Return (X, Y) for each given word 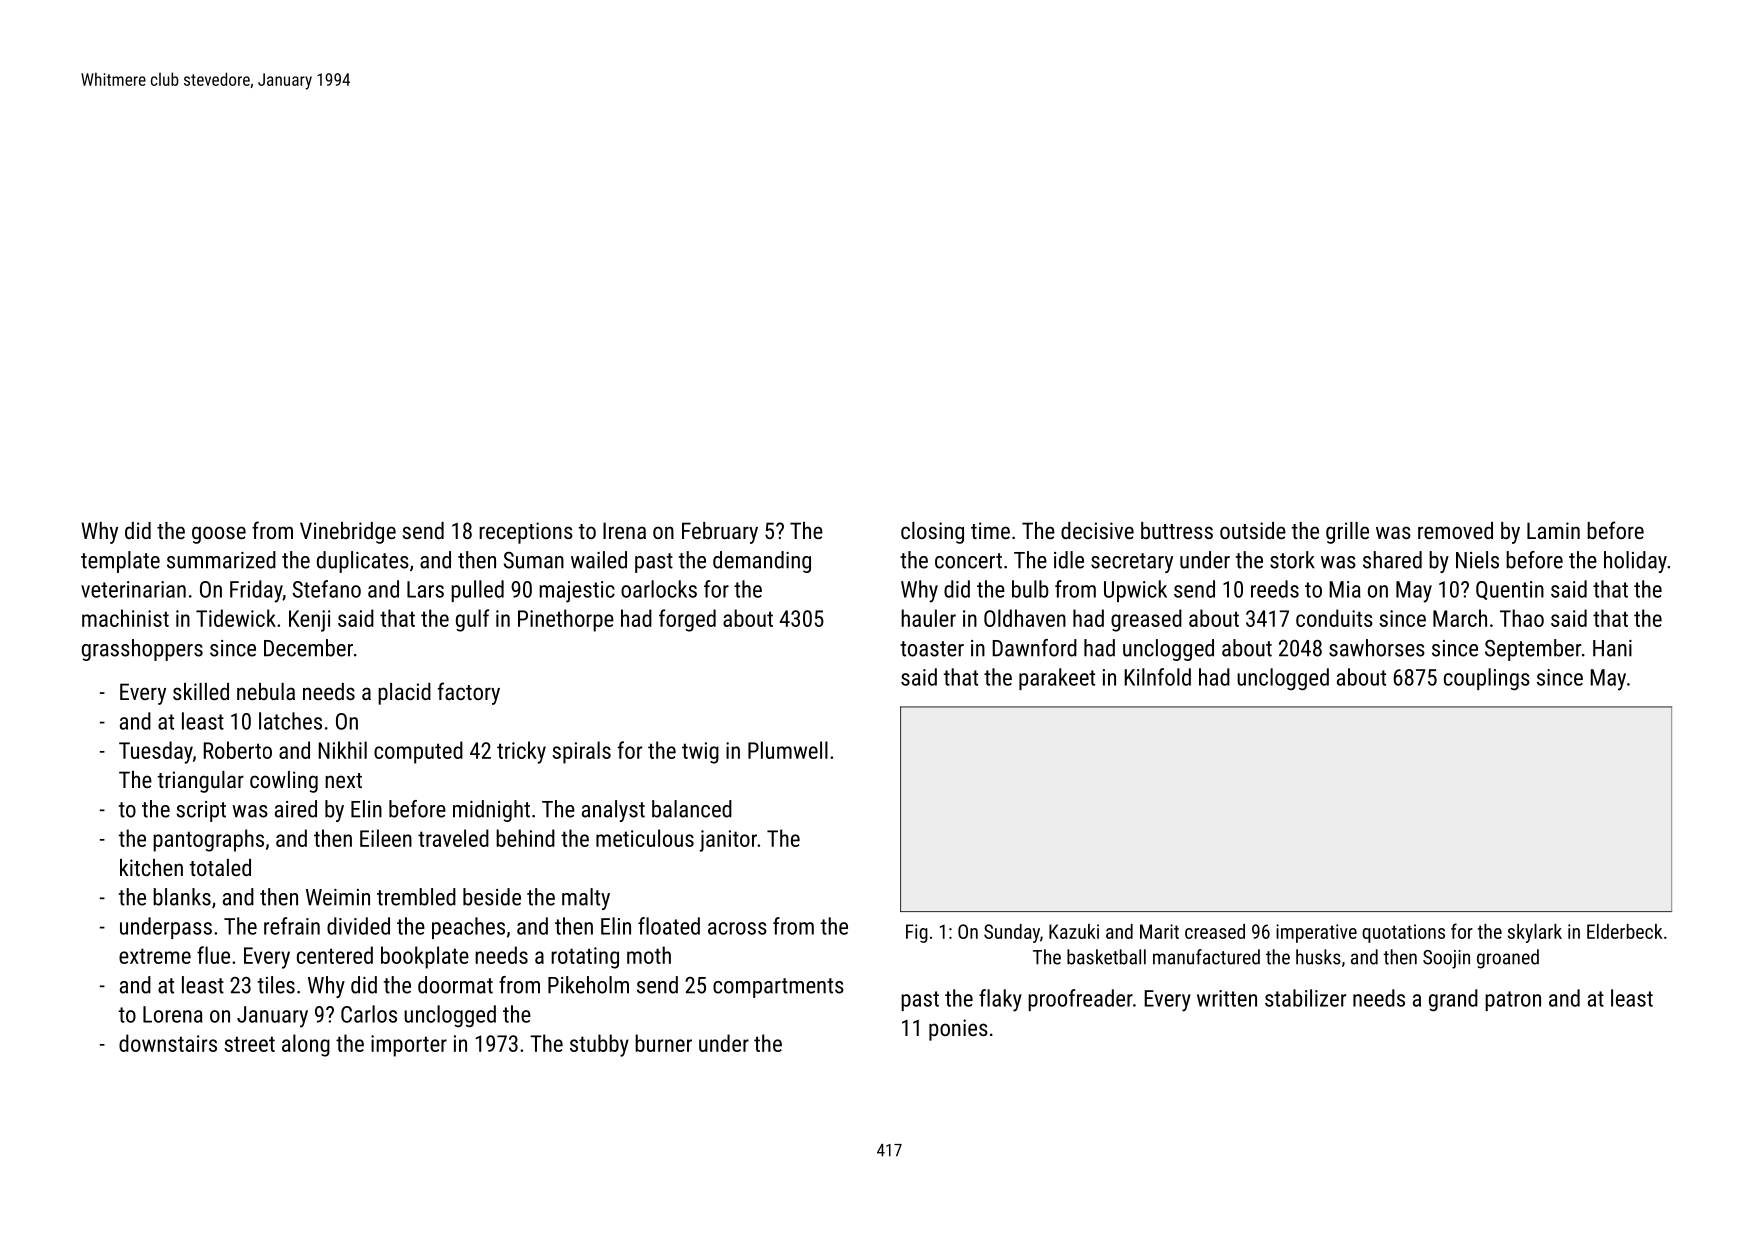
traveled (453, 838)
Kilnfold (1157, 677)
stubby (599, 1045)
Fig (917, 933)
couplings (1487, 679)
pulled (477, 591)
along (306, 1045)
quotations (1403, 933)
